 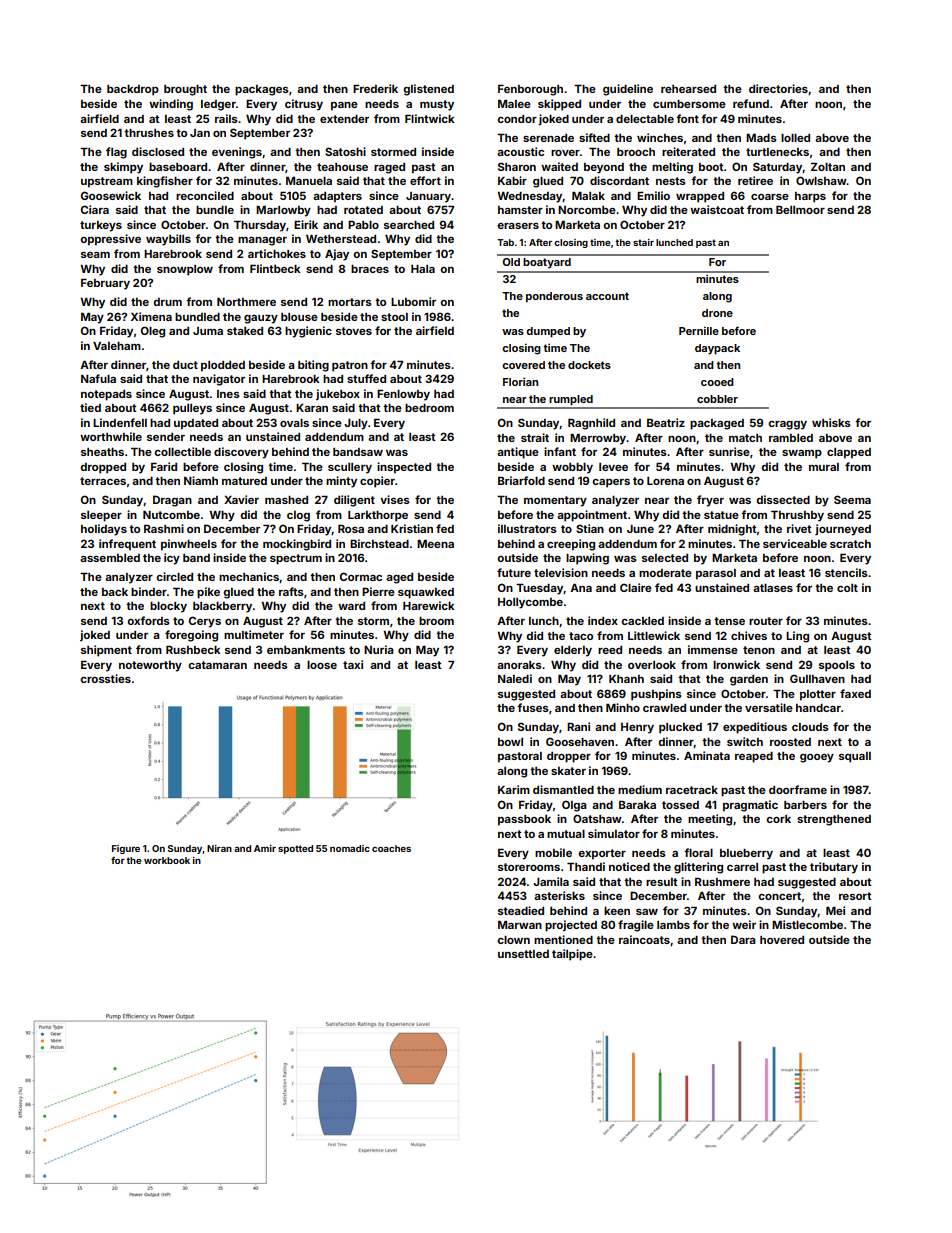 I want to click on workbook, so click(x=167, y=860).
